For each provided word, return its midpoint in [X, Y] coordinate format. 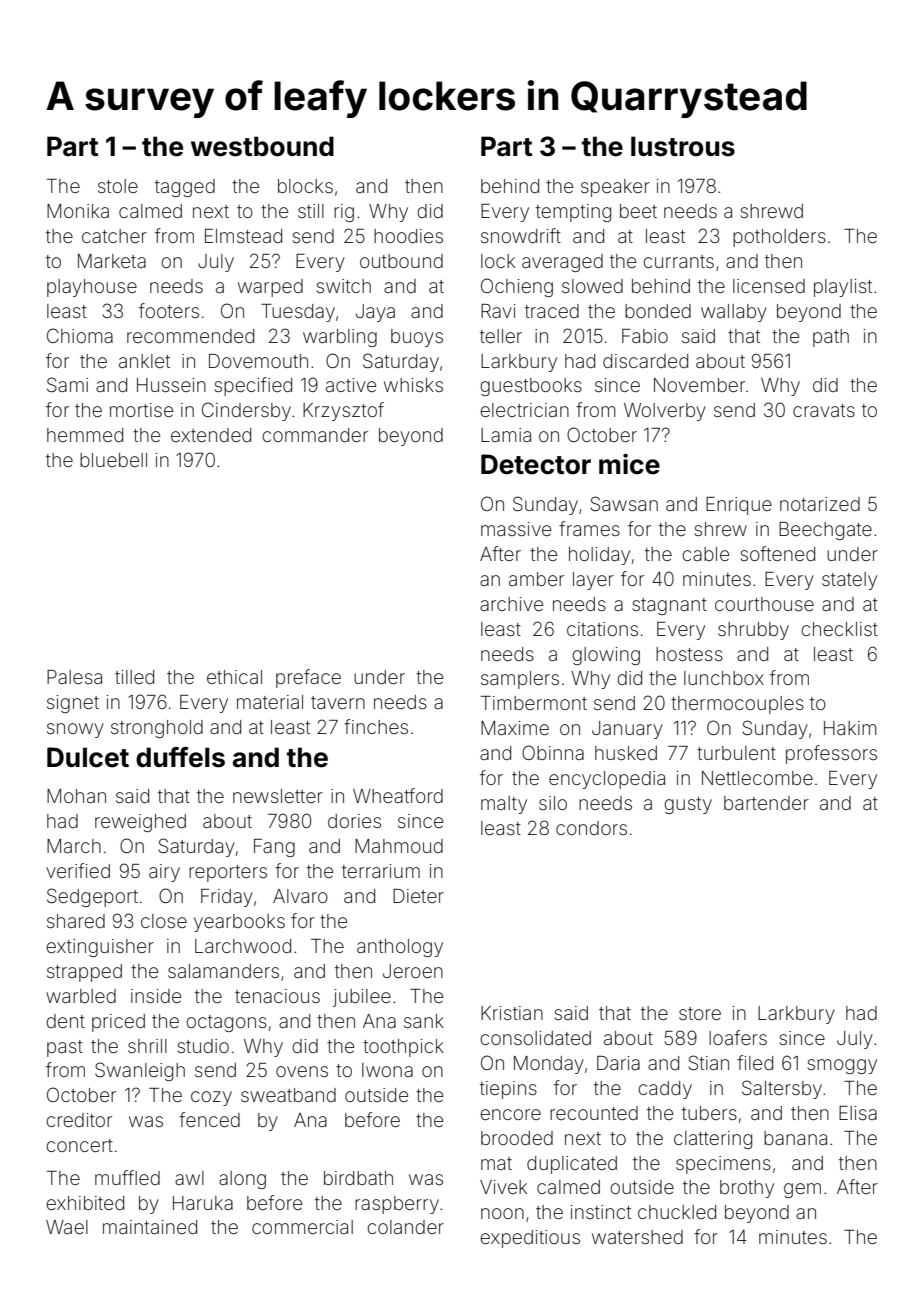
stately [849, 581]
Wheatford [398, 795]
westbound [262, 146]
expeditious [530, 1239]
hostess [689, 654]
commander [315, 435]
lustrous [683, 146]
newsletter [278, 796]
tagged [185, 188]
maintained [150, 1227]
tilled [134, 677]
